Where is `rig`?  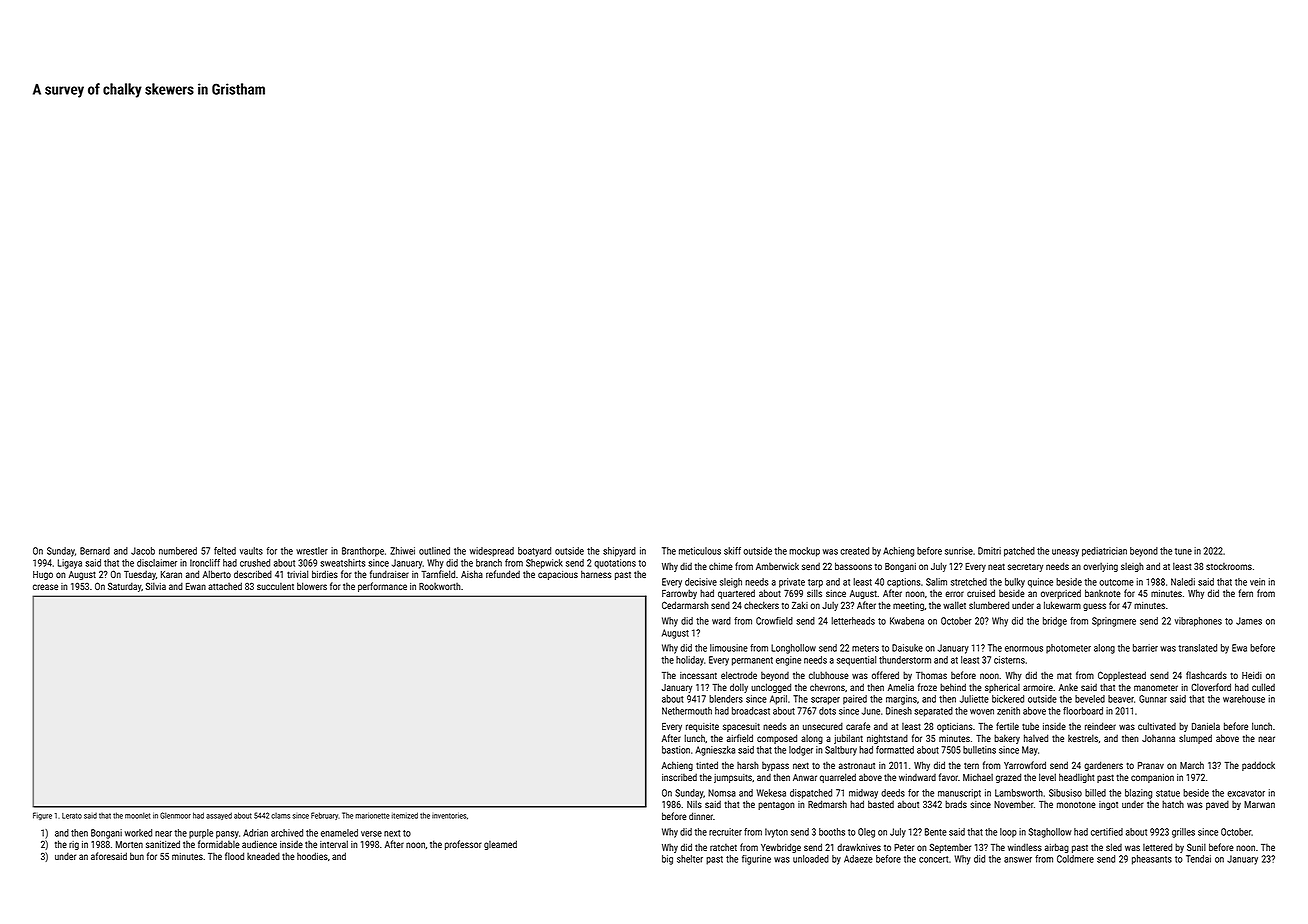
rig is located at coordinates (74, 845).
